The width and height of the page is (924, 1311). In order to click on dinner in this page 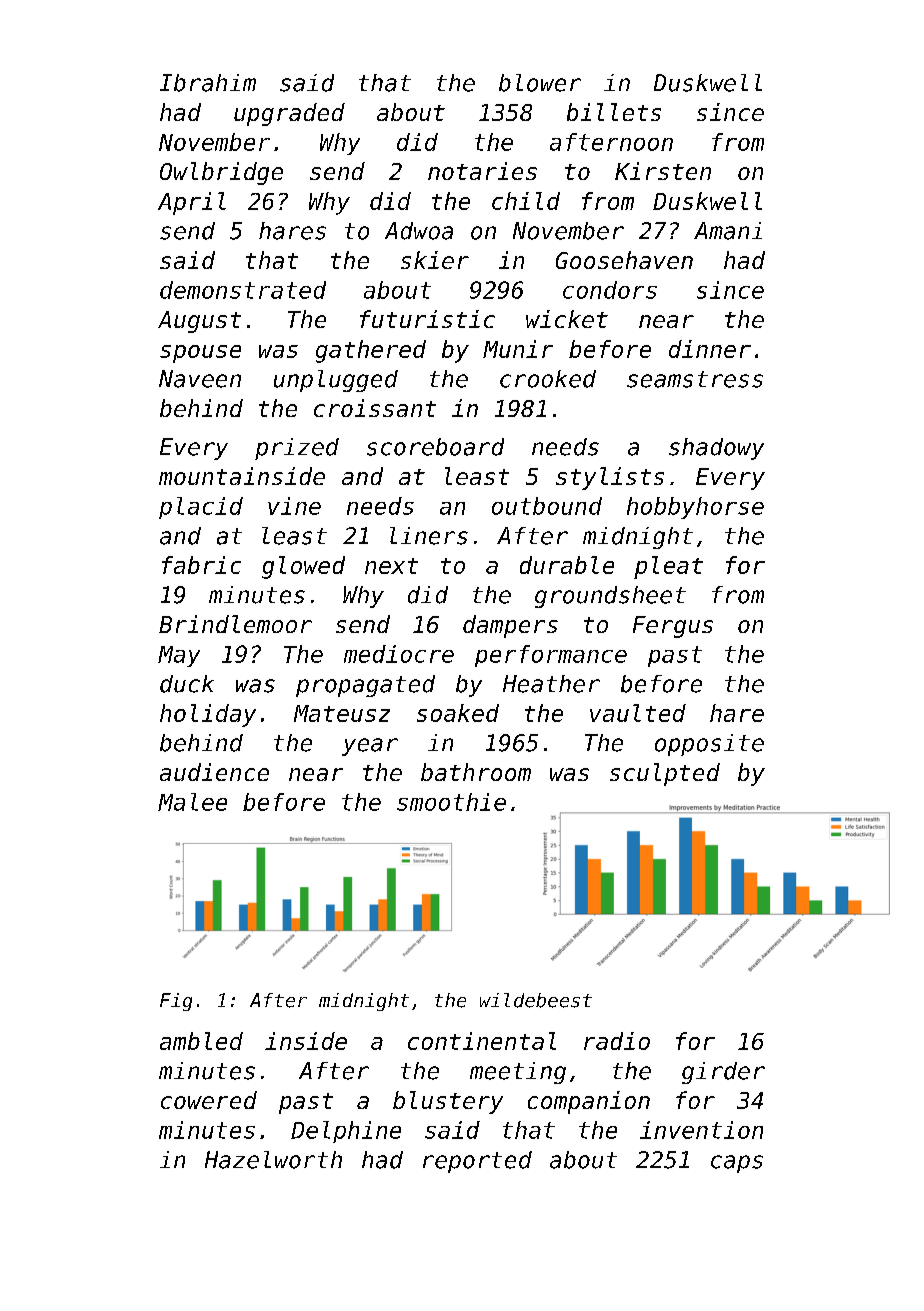, I will do `click(710, 349)`.
